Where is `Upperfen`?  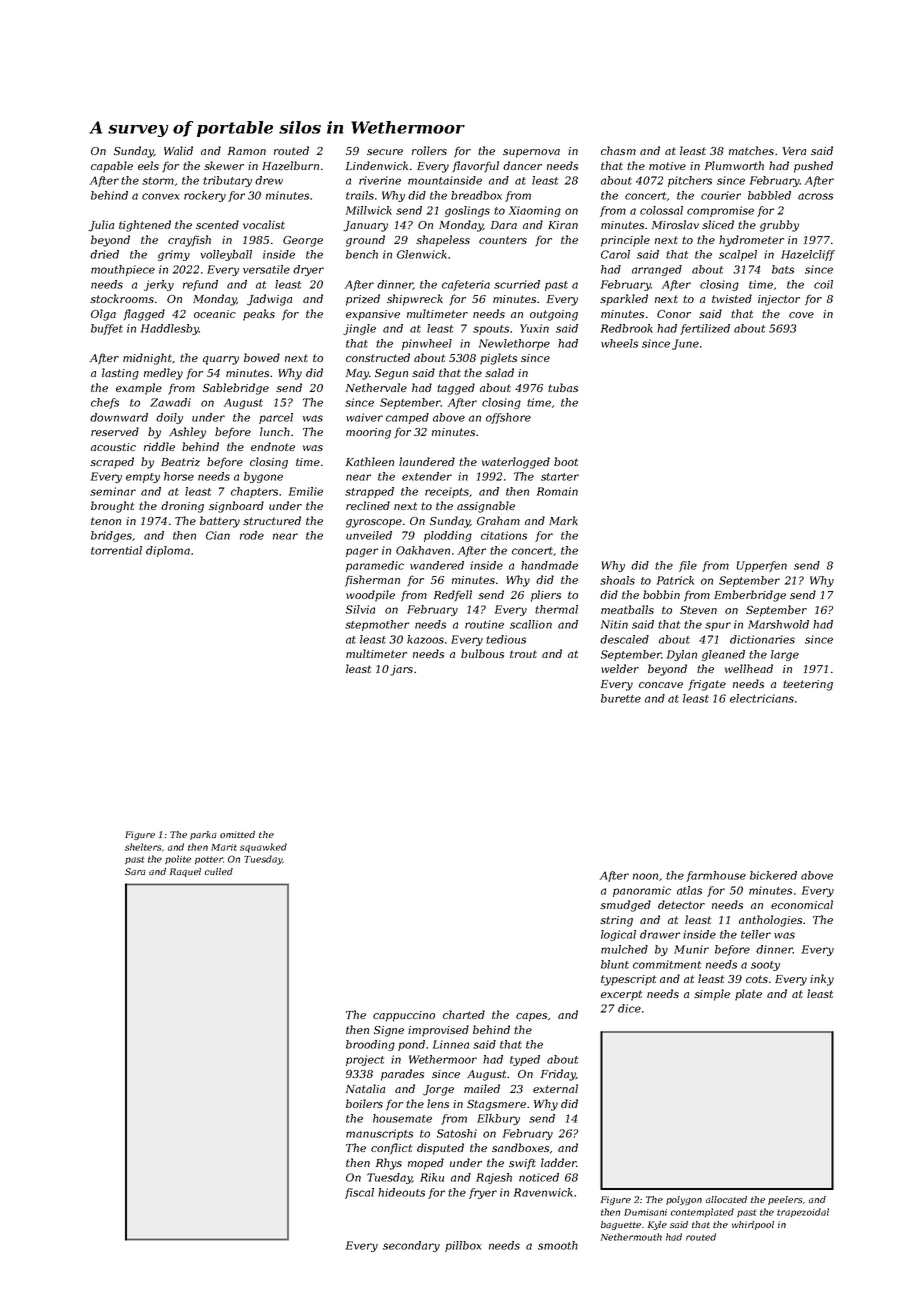
Upperfen is located at coordinates (761, 566).
